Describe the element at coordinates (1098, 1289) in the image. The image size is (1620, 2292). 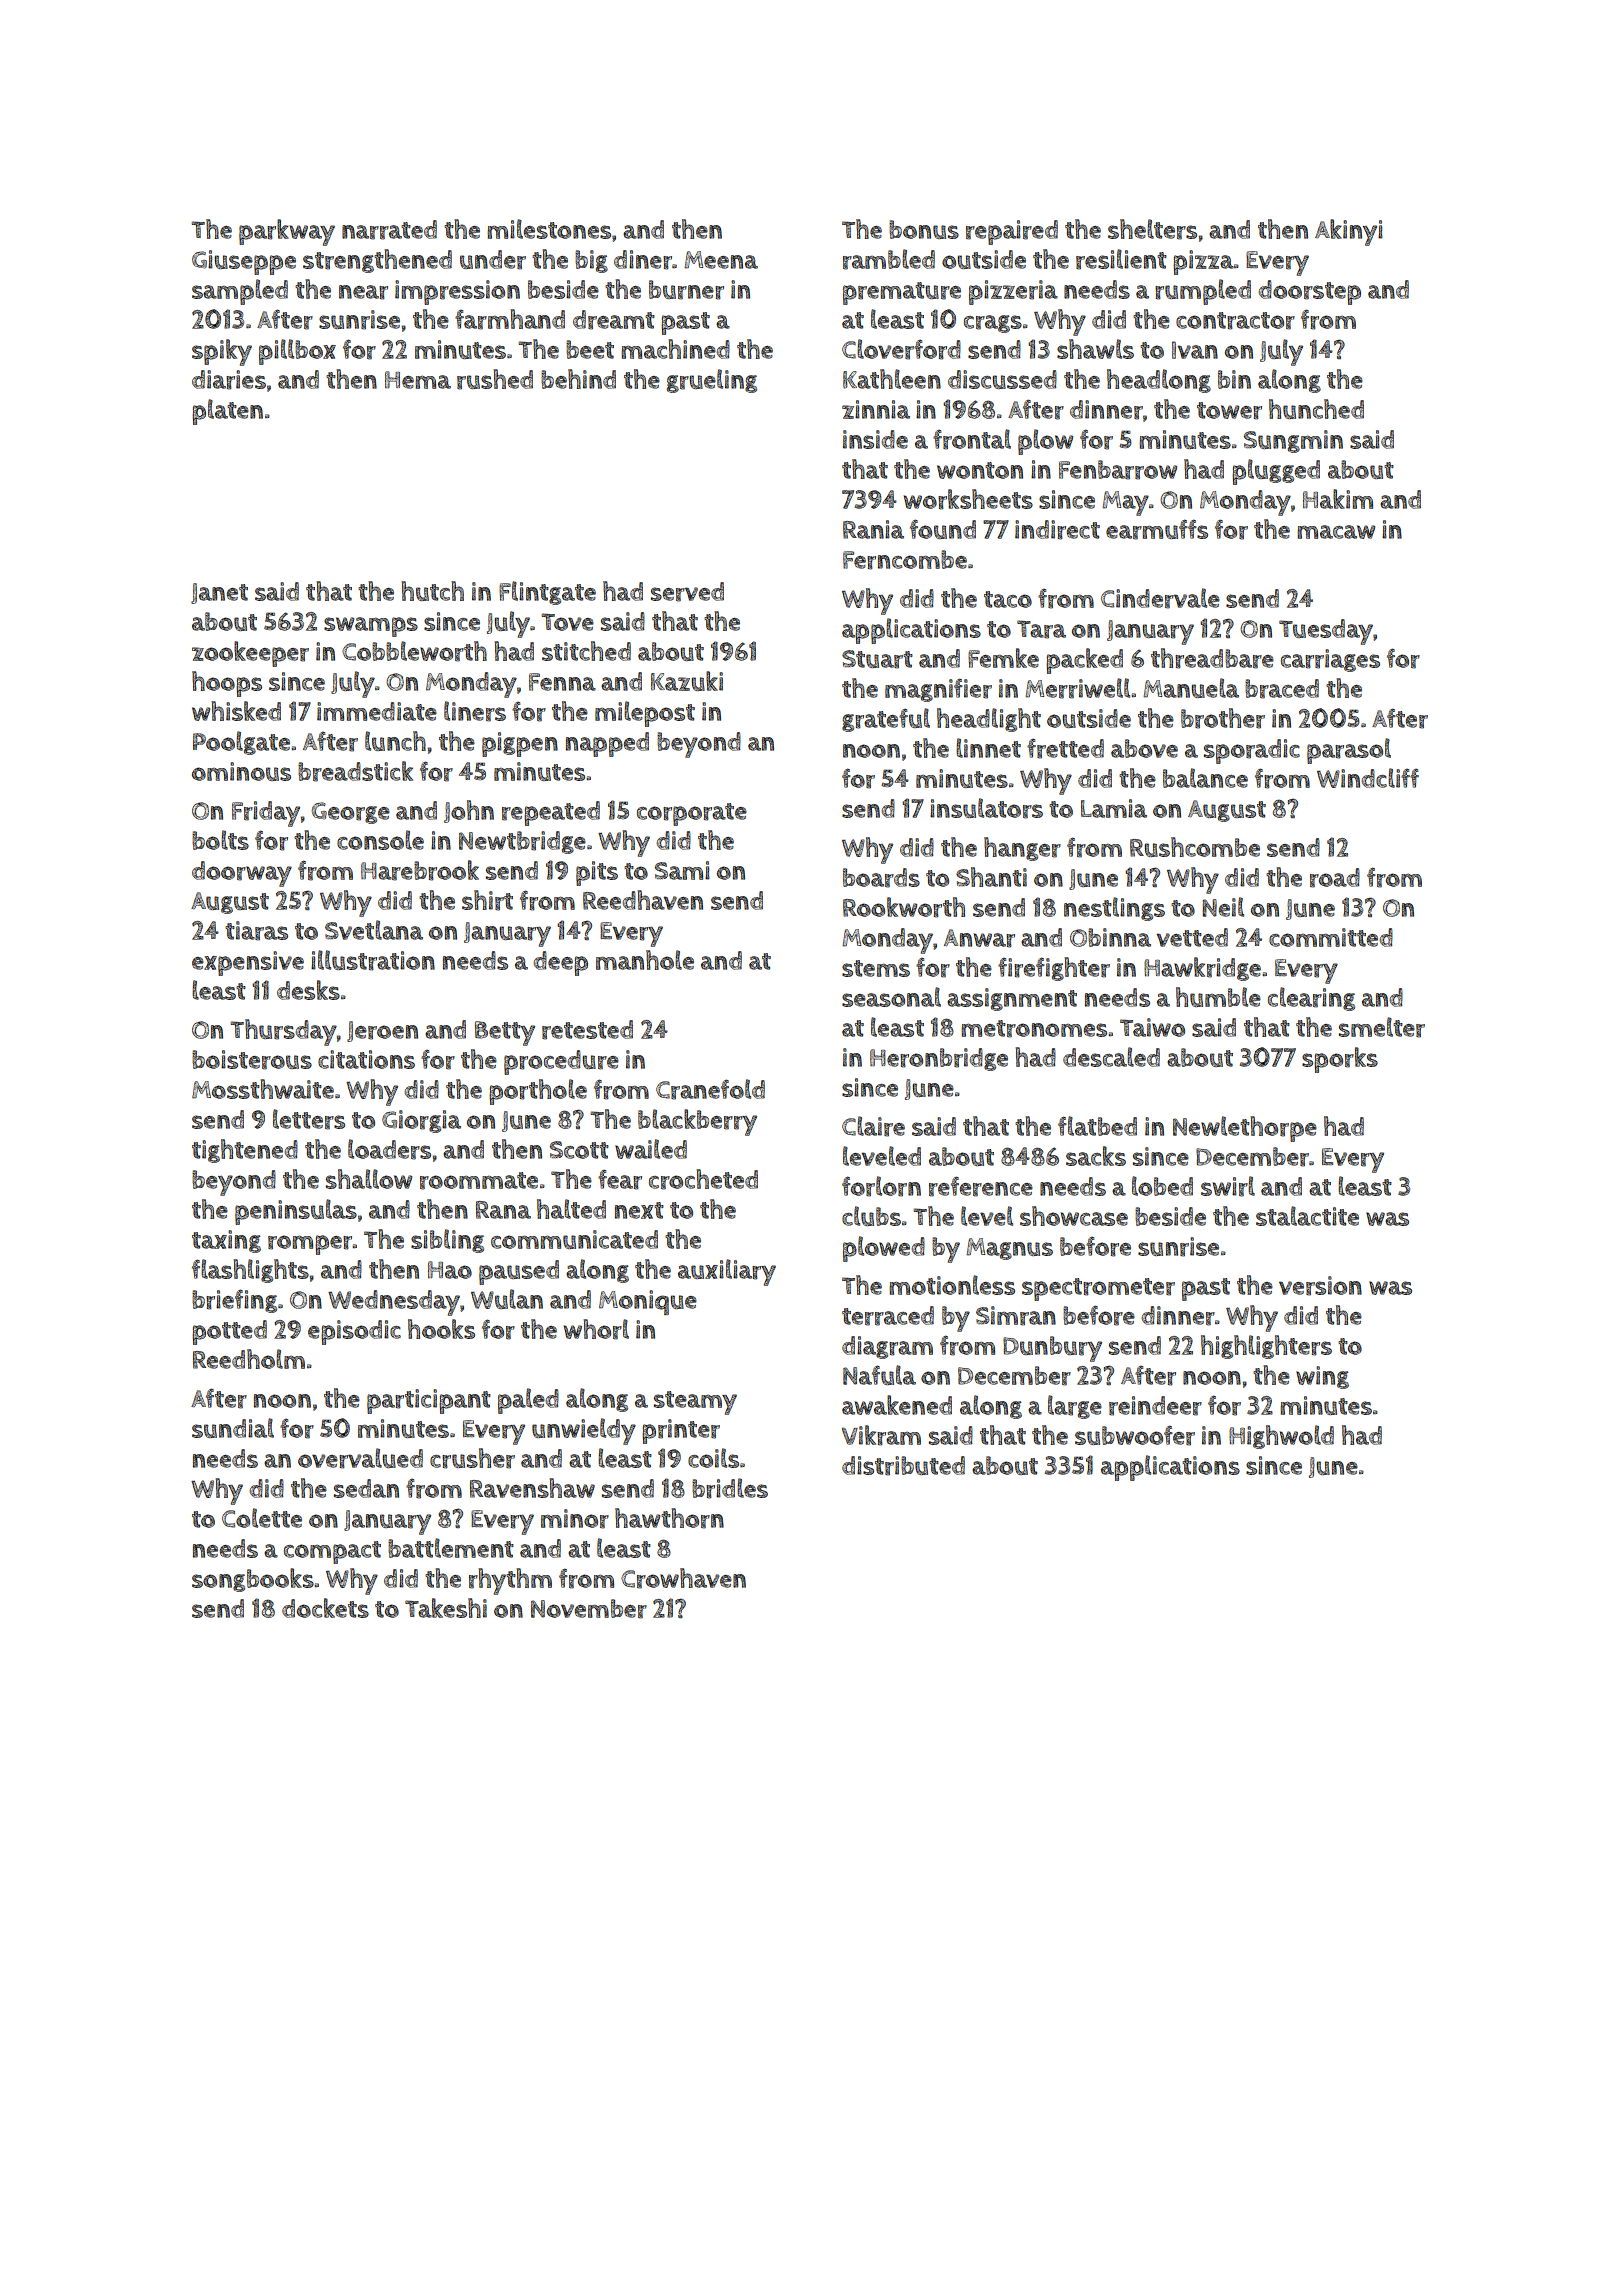
I see `spectrometer` at that location.
